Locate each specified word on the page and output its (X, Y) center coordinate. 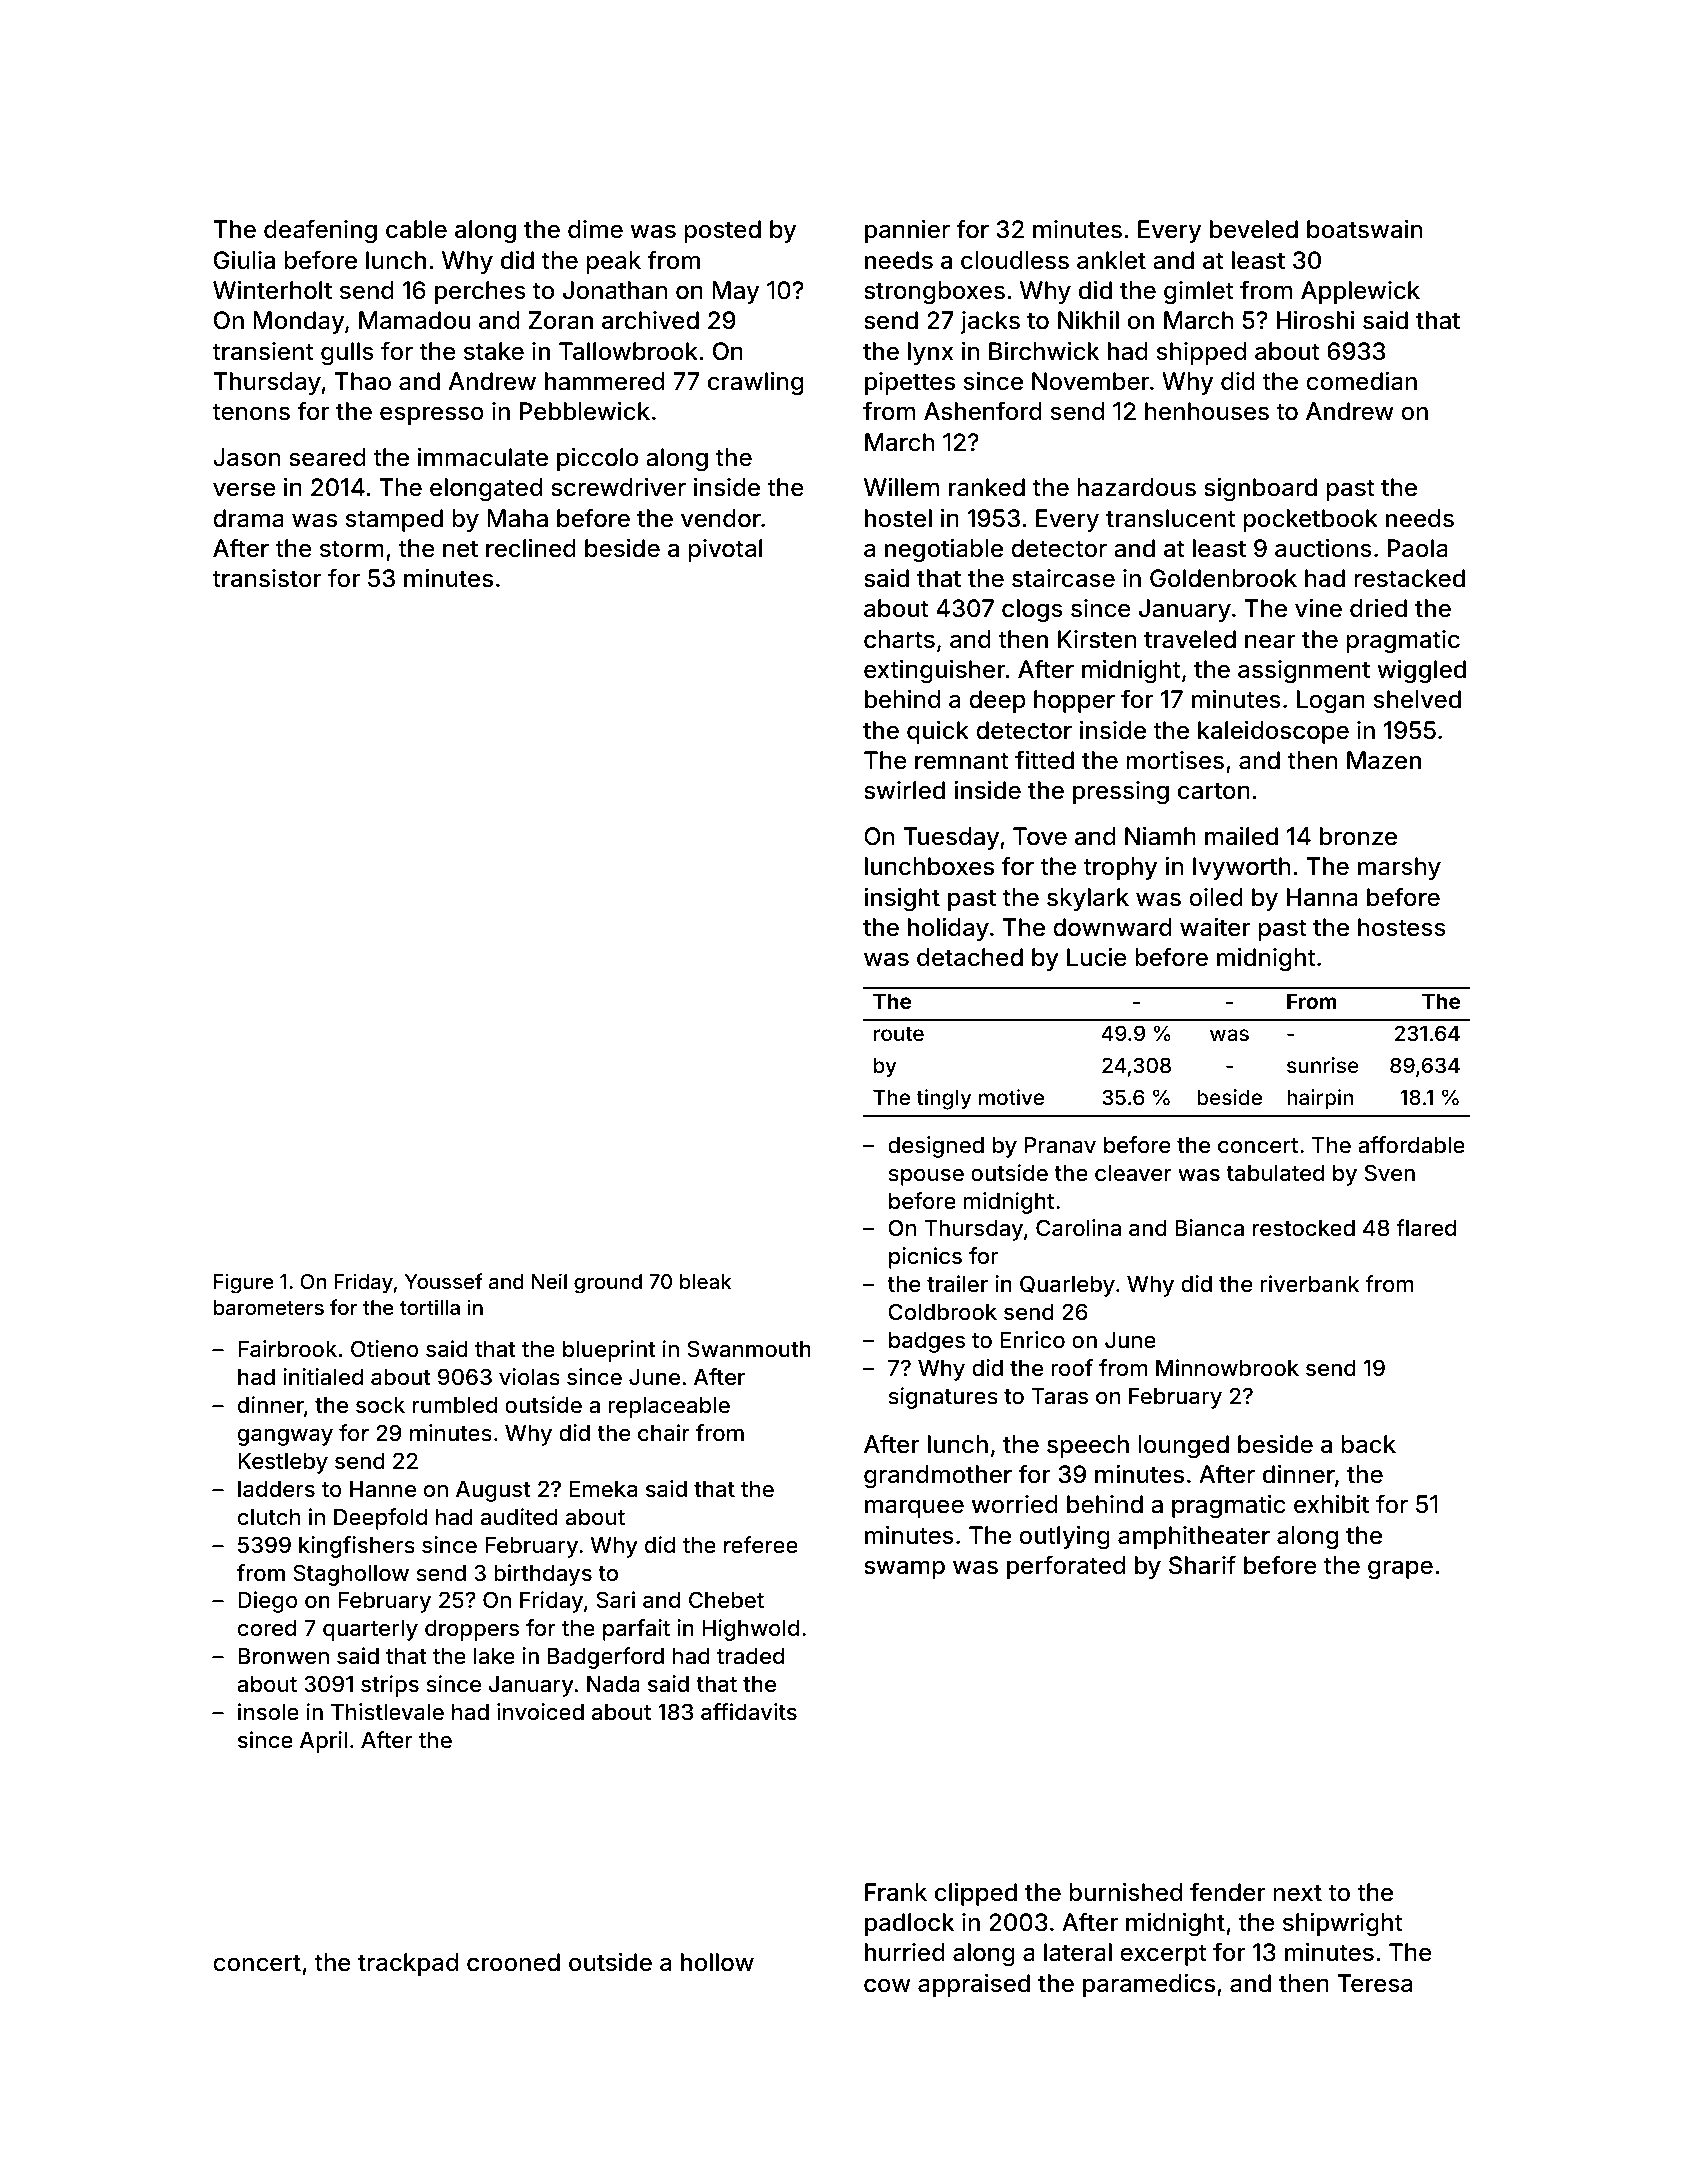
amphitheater (1194, 1537)
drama (248, 518)
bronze (1358, 836)
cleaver (1133, 1173)
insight (902, 899)
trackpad (408, 1964)
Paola (1418, 548)
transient (262, 351)
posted (722, 231)
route (899, 1034)
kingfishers (357, 1547)
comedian (1361, 381)
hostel (898, 518)
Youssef (444, 1281)
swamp (904, 1569)
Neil (549, 1281)
